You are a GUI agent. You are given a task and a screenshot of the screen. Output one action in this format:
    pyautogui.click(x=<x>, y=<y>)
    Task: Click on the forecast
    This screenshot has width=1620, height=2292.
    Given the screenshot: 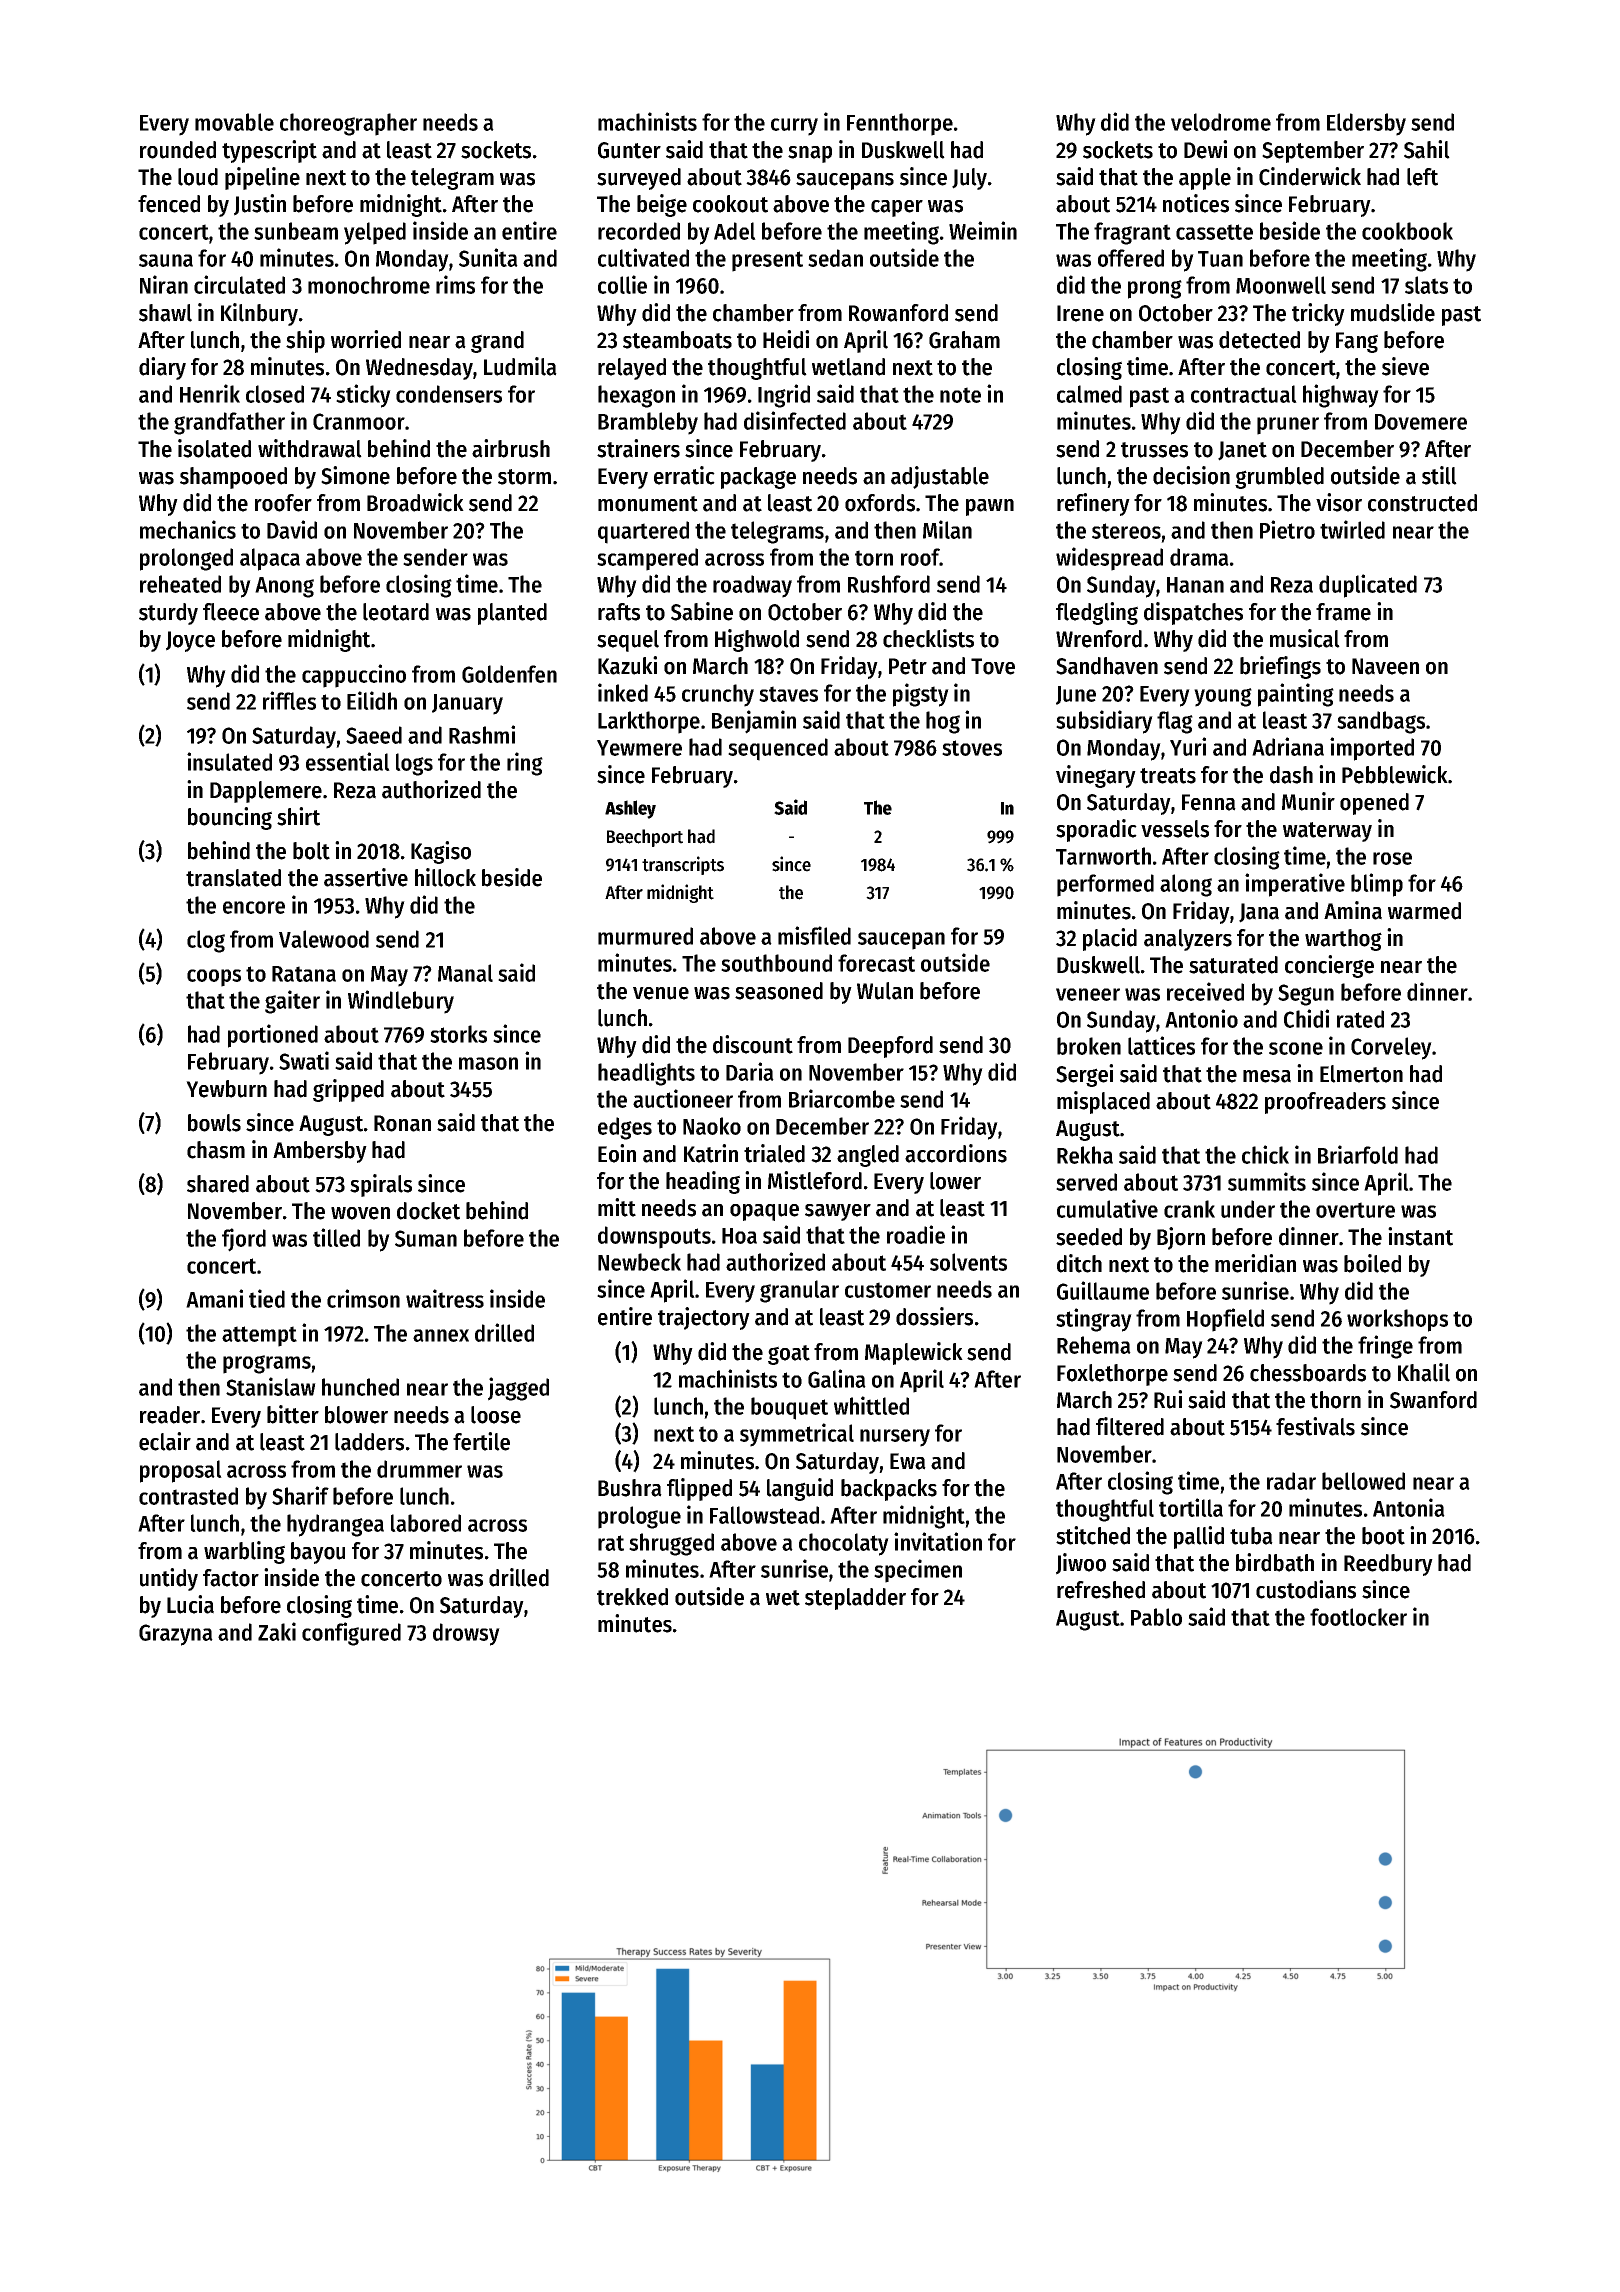 What is the action you would take?
    pyautogui.click(x=876, y=963)
